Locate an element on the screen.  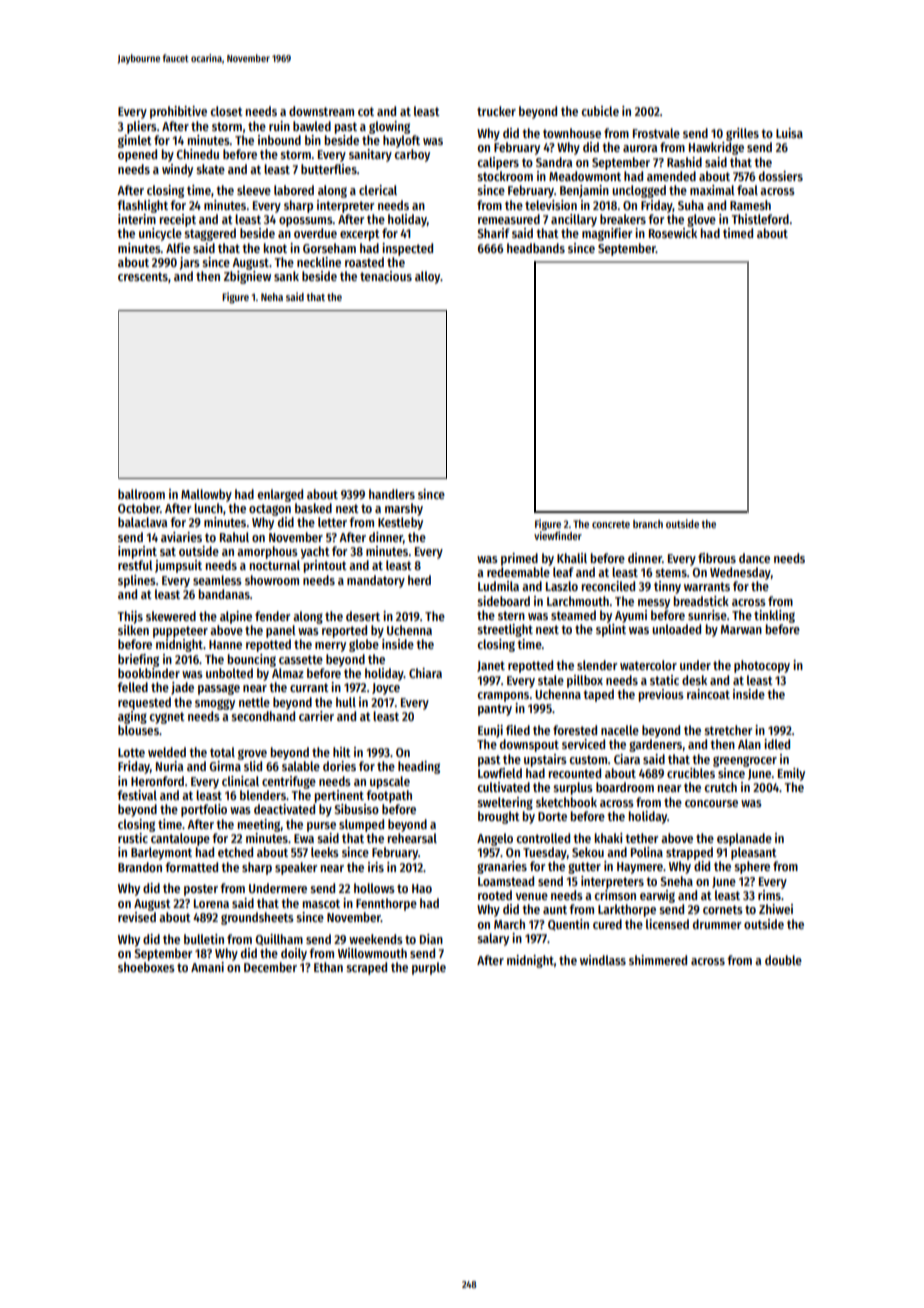
groundsheets is located at coordinates (257, 918).
